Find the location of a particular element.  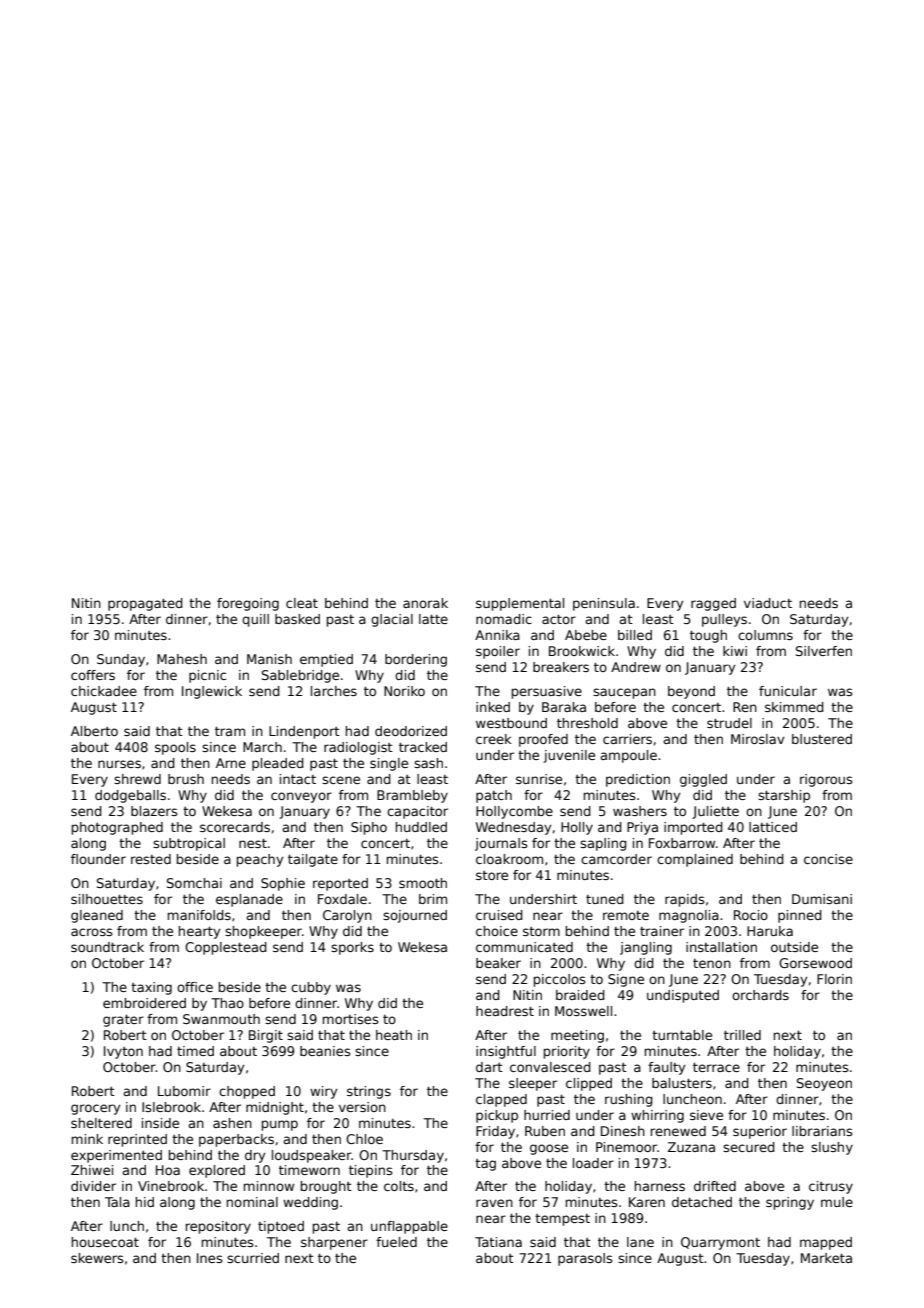

ragged is located at coordinates (713, 604).
